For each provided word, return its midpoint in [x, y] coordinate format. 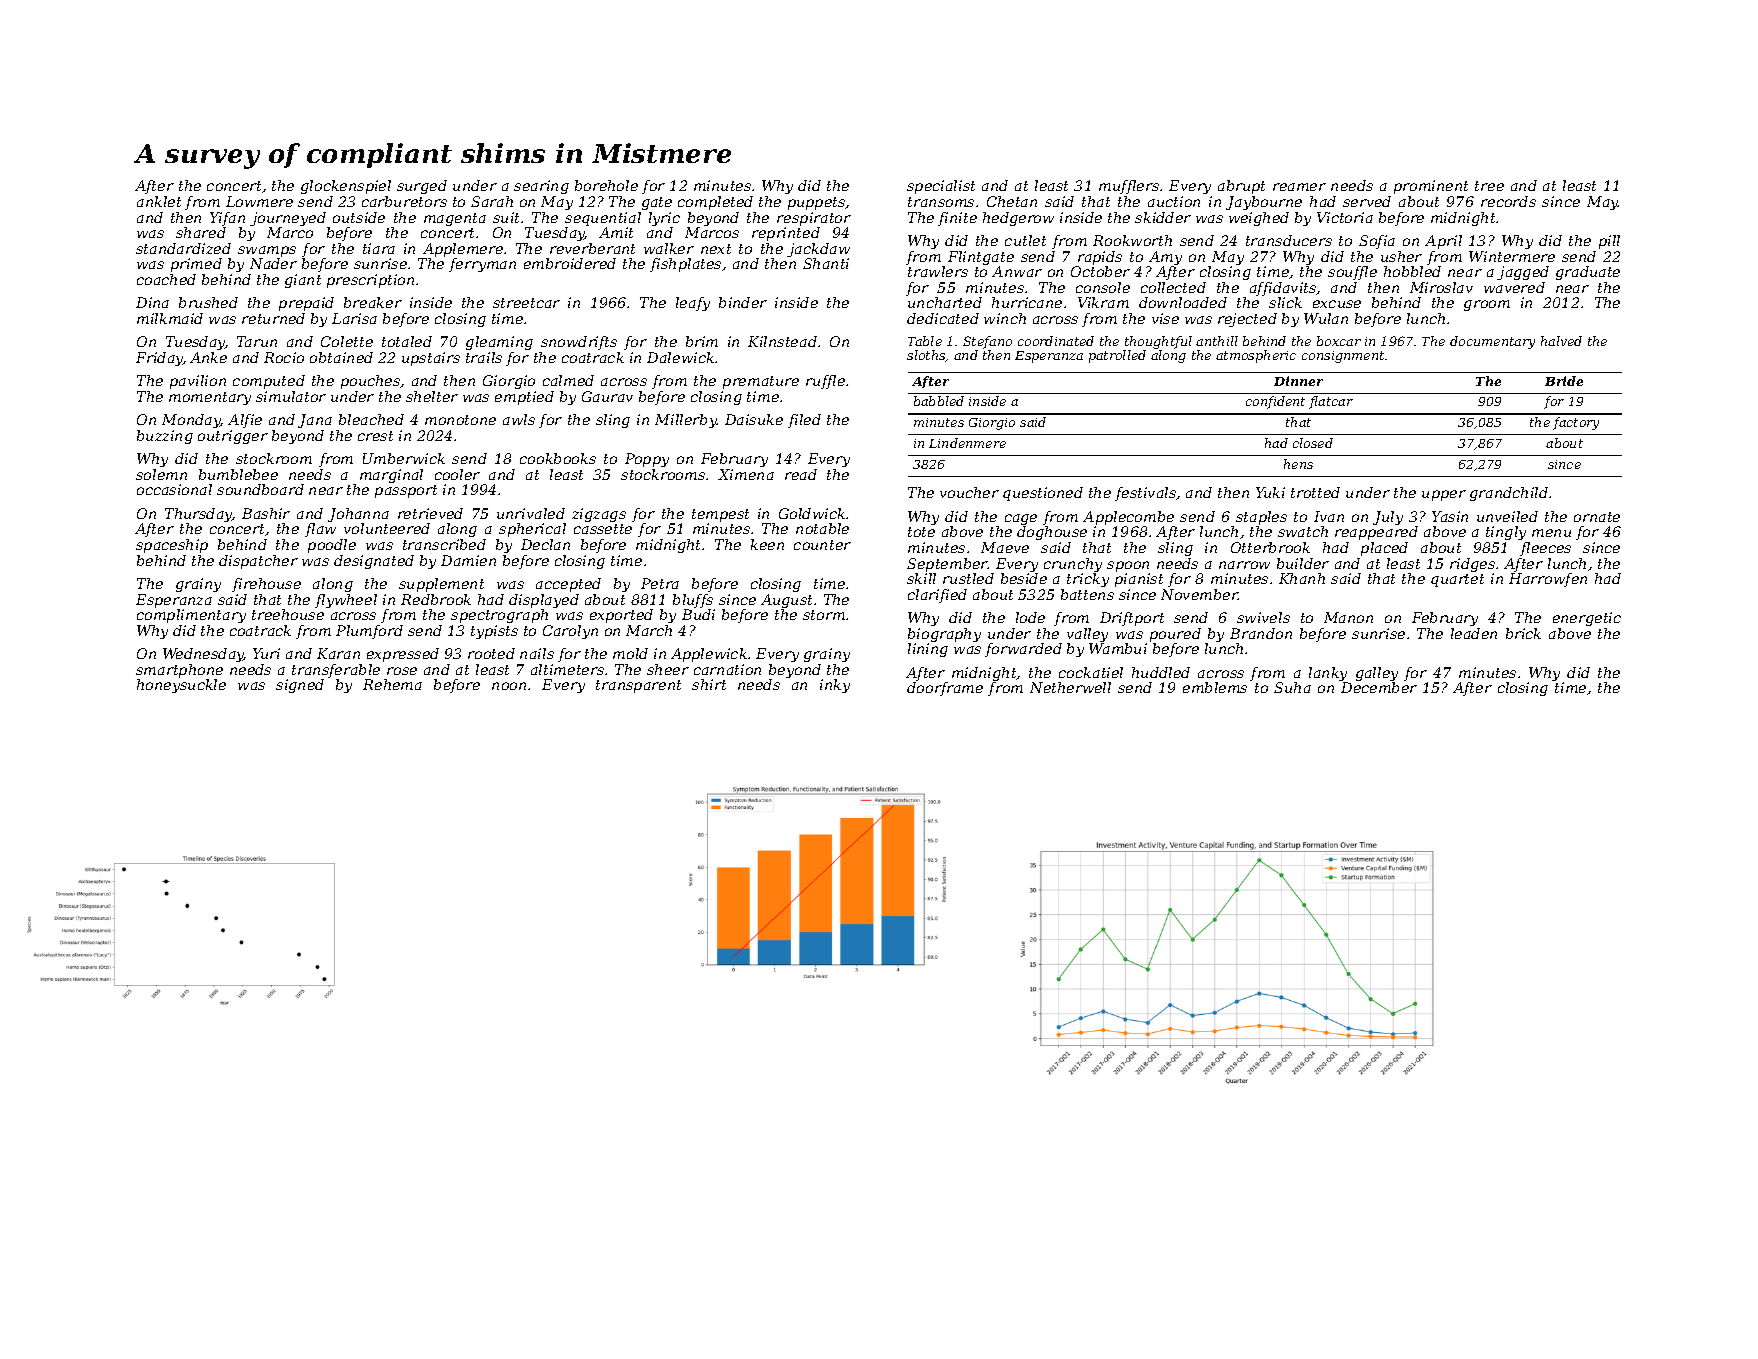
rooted [491, 653]
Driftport [1132, 619]
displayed [544, 601]
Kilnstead [782, 341]
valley [1087, 635]
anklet [159, 201]
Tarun [257, 341]
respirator [814, 219]
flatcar [1331, 402]
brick [1523, 633]
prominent [1431, 187]
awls [519, 419]
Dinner [1298, 381]
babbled [939, 401]
